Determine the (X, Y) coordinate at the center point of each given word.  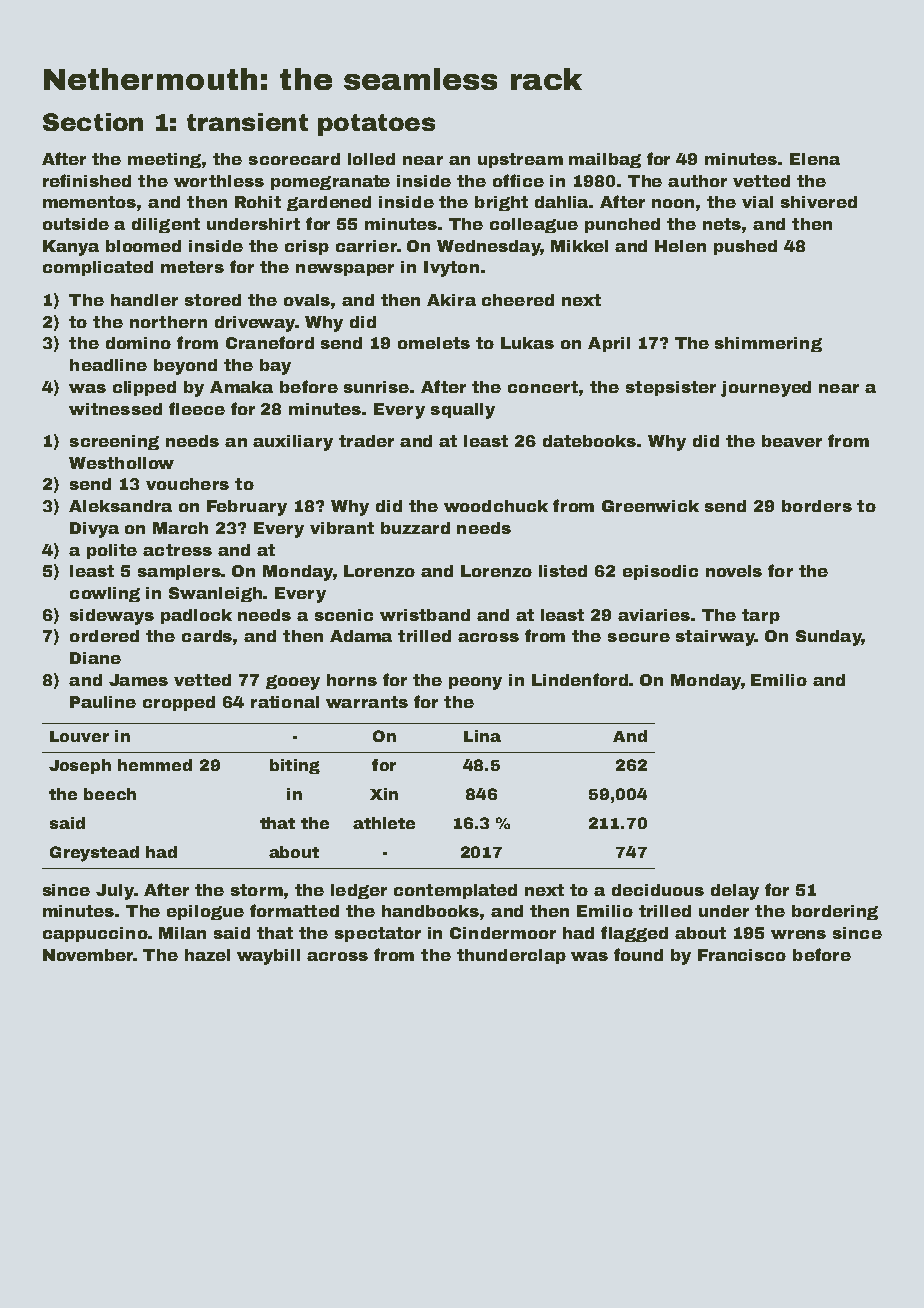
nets (722, 224)
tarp (761, 616)
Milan (182, 933)
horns (352, 680)
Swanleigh (215, 594)
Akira (451, 300)
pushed (745, 247)
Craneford (270, 342)
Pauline (103, 702)
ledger (359, 891)
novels (734, 571)
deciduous (658, 890)
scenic (344, 615)
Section (93, 122)
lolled (371, 159)
